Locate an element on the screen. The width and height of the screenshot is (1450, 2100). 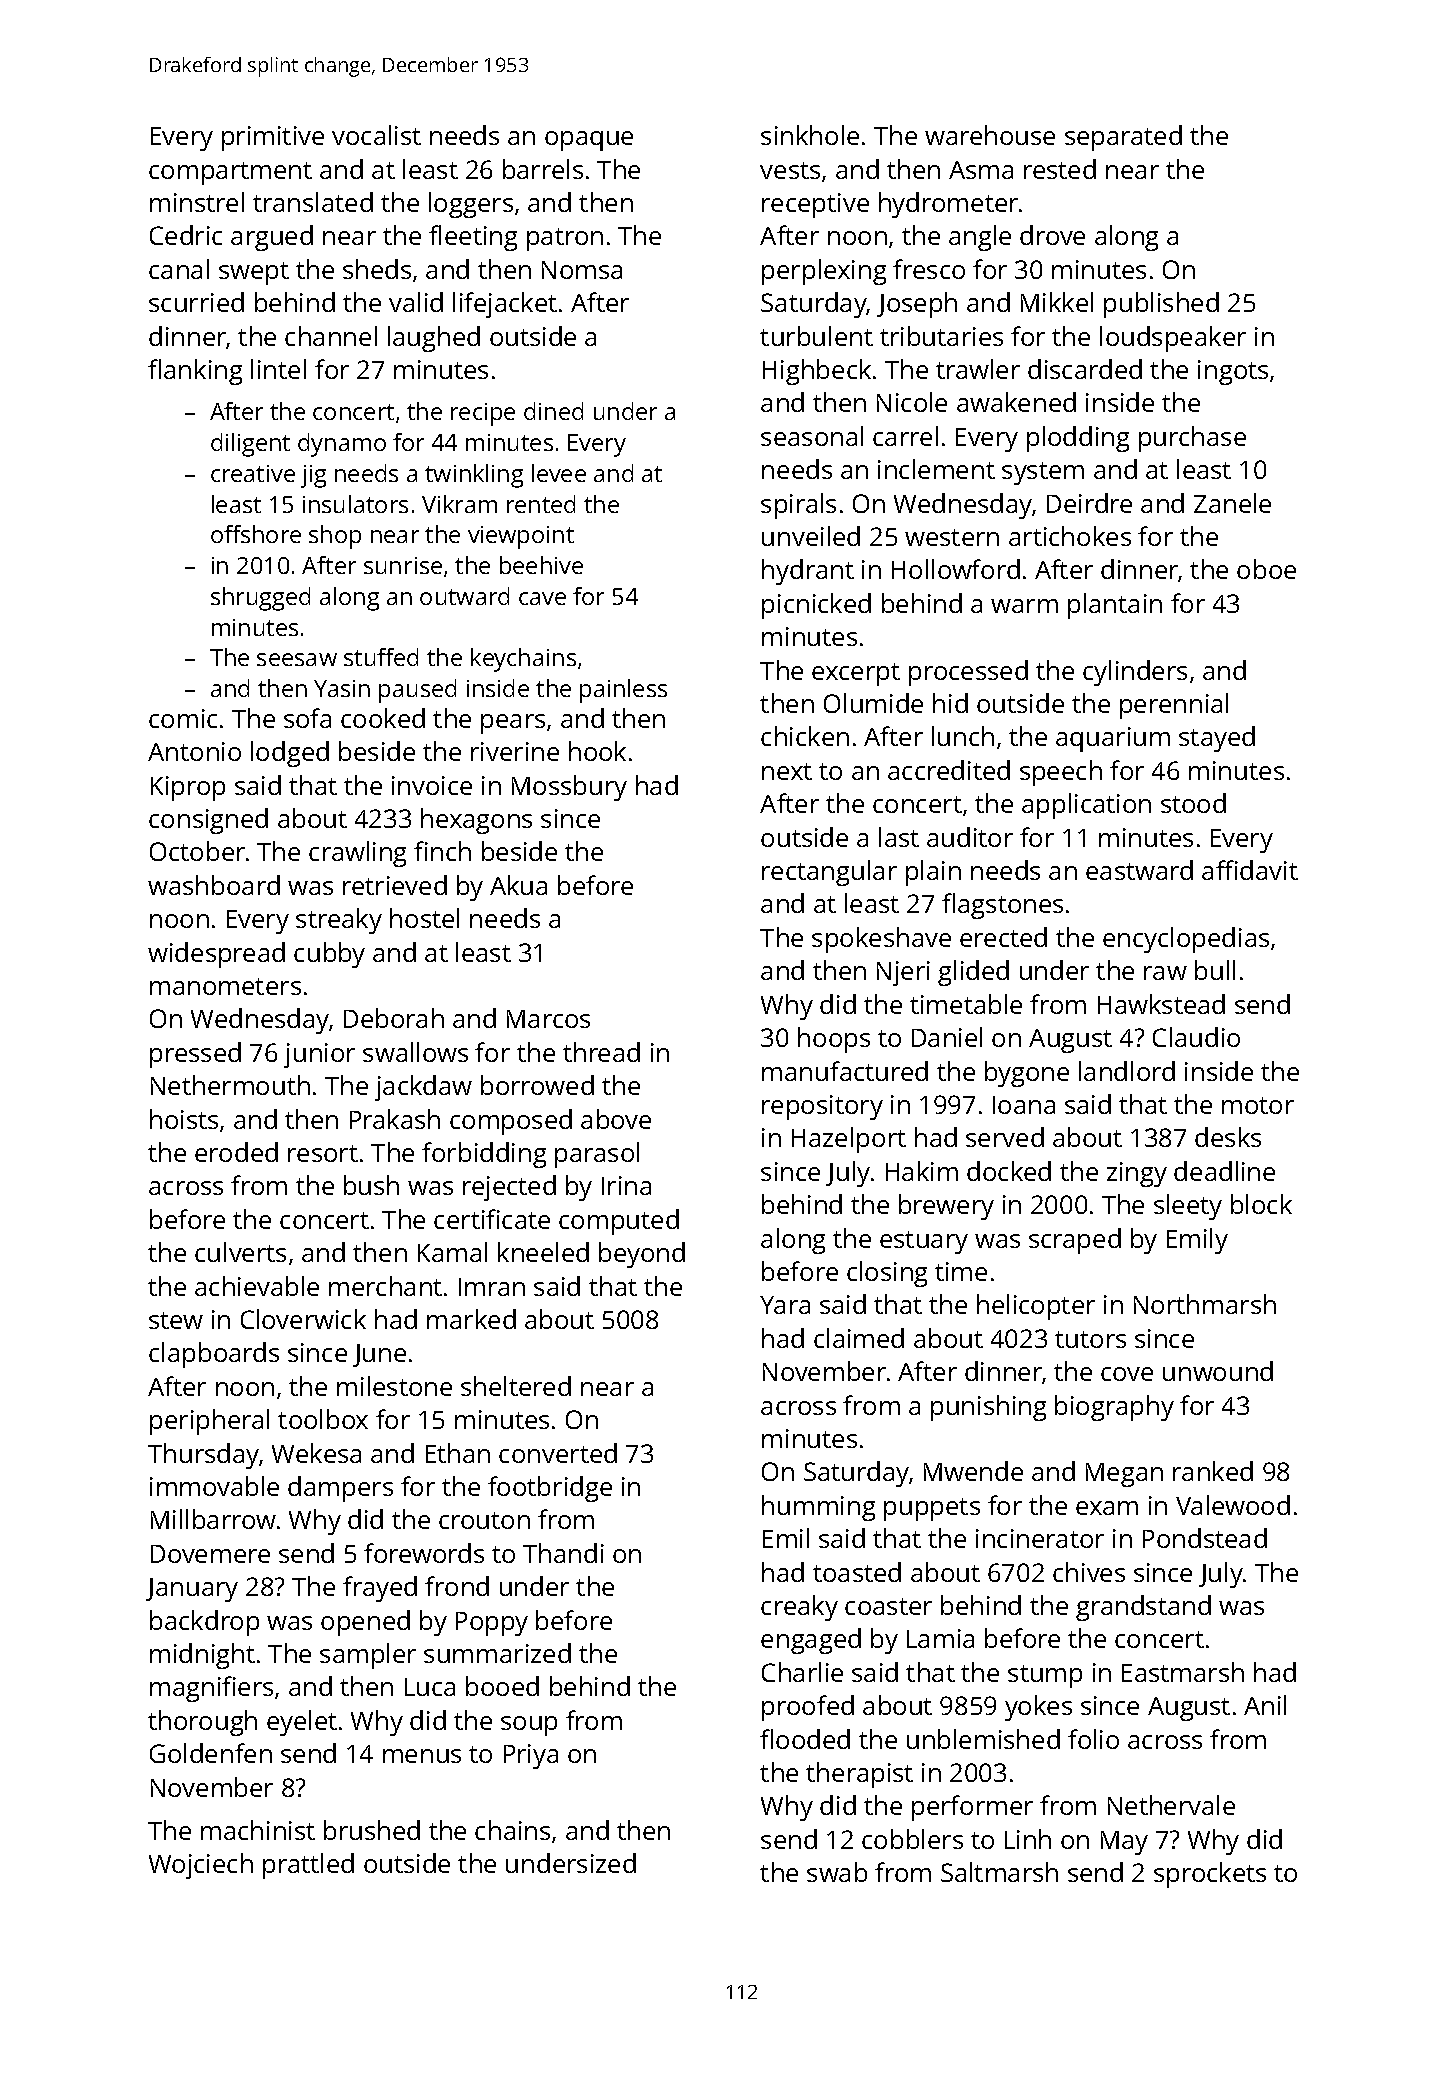
Kamal is located at coordinates (452, 1252).
